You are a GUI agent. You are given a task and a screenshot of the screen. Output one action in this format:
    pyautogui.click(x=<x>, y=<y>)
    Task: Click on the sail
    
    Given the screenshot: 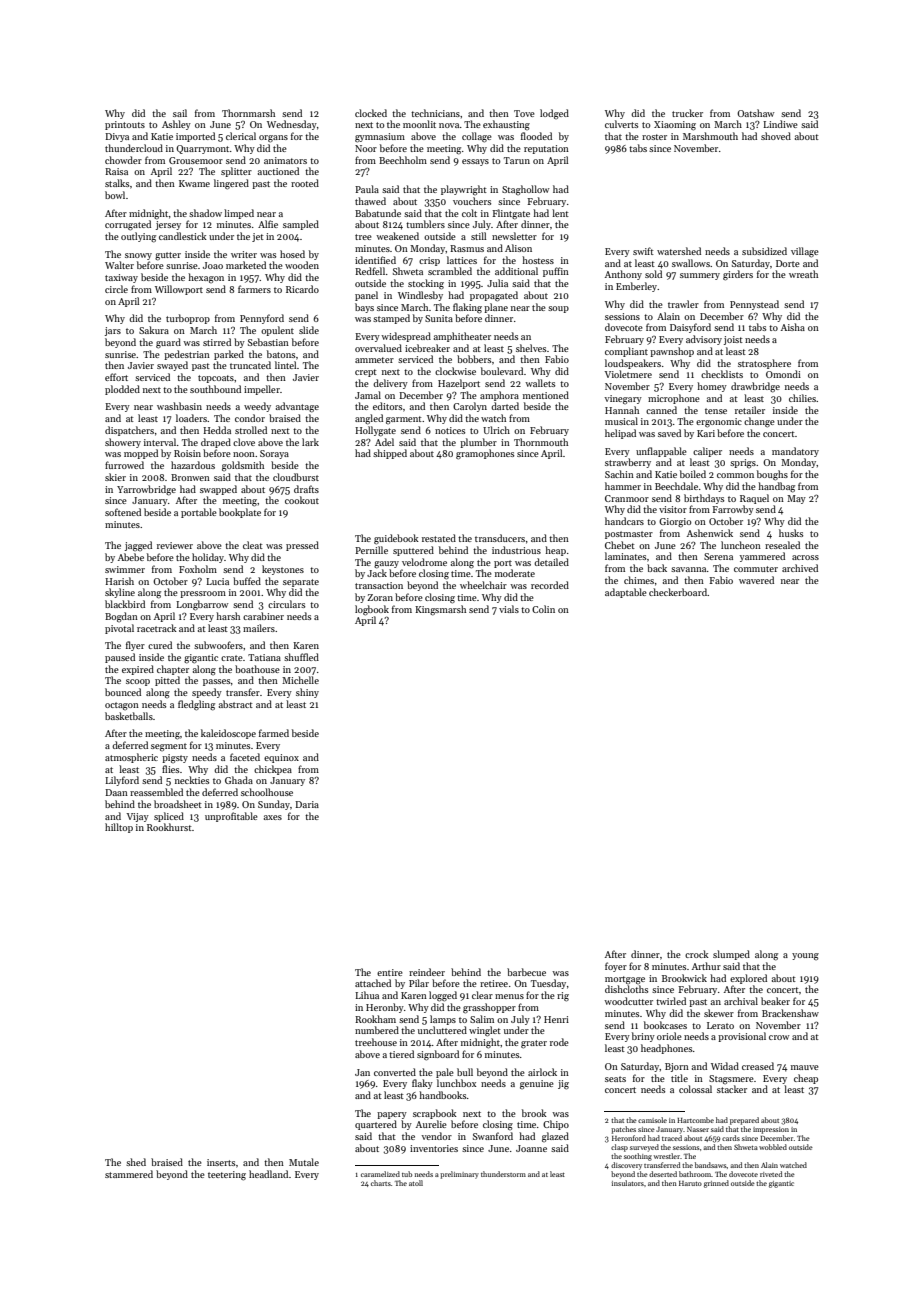 What is the action you would take?
    pyautogui.click(x=180, y=113)
